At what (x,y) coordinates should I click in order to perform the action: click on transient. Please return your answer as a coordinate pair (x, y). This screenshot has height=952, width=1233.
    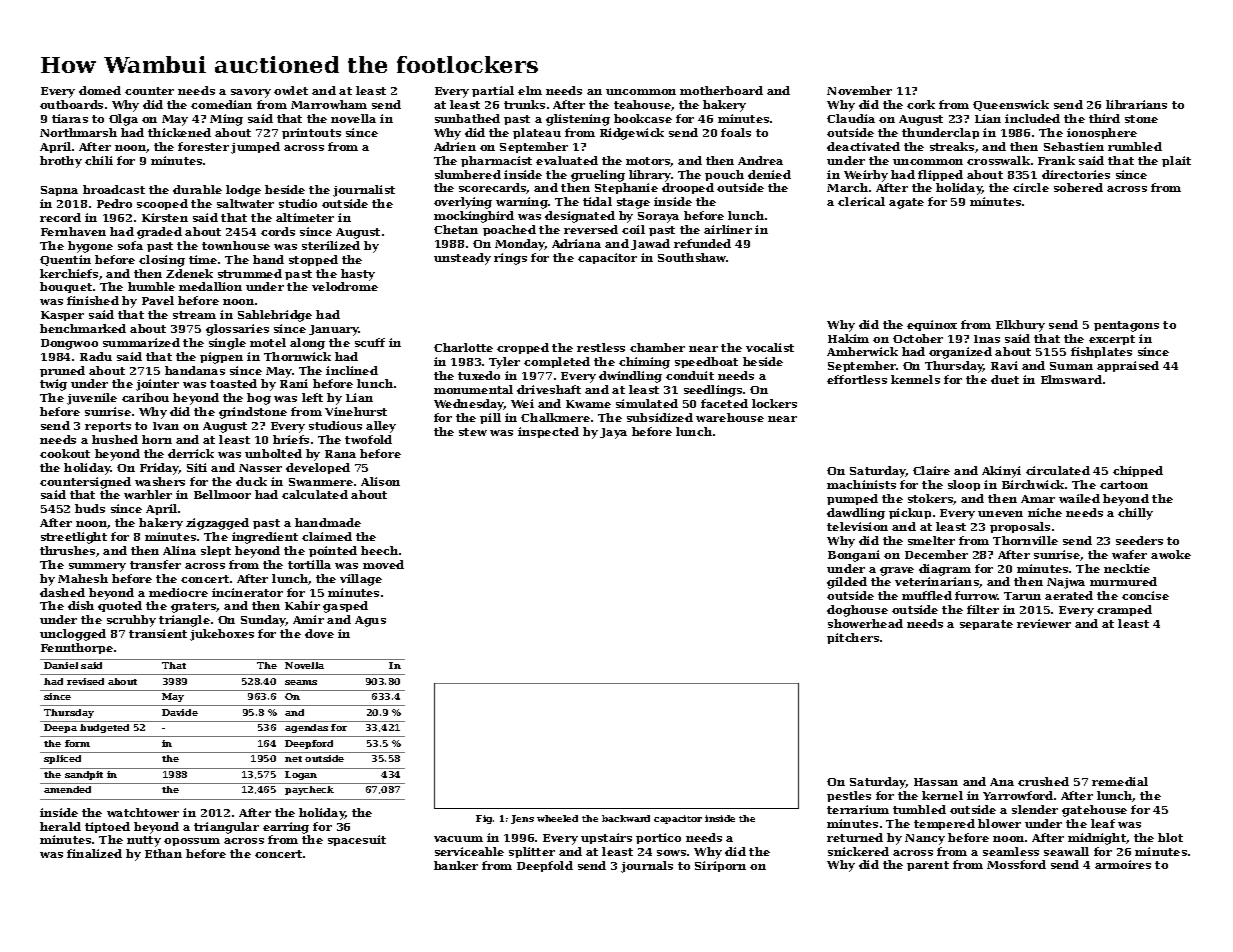
    Looking at the image, I should click on (158, 633).
